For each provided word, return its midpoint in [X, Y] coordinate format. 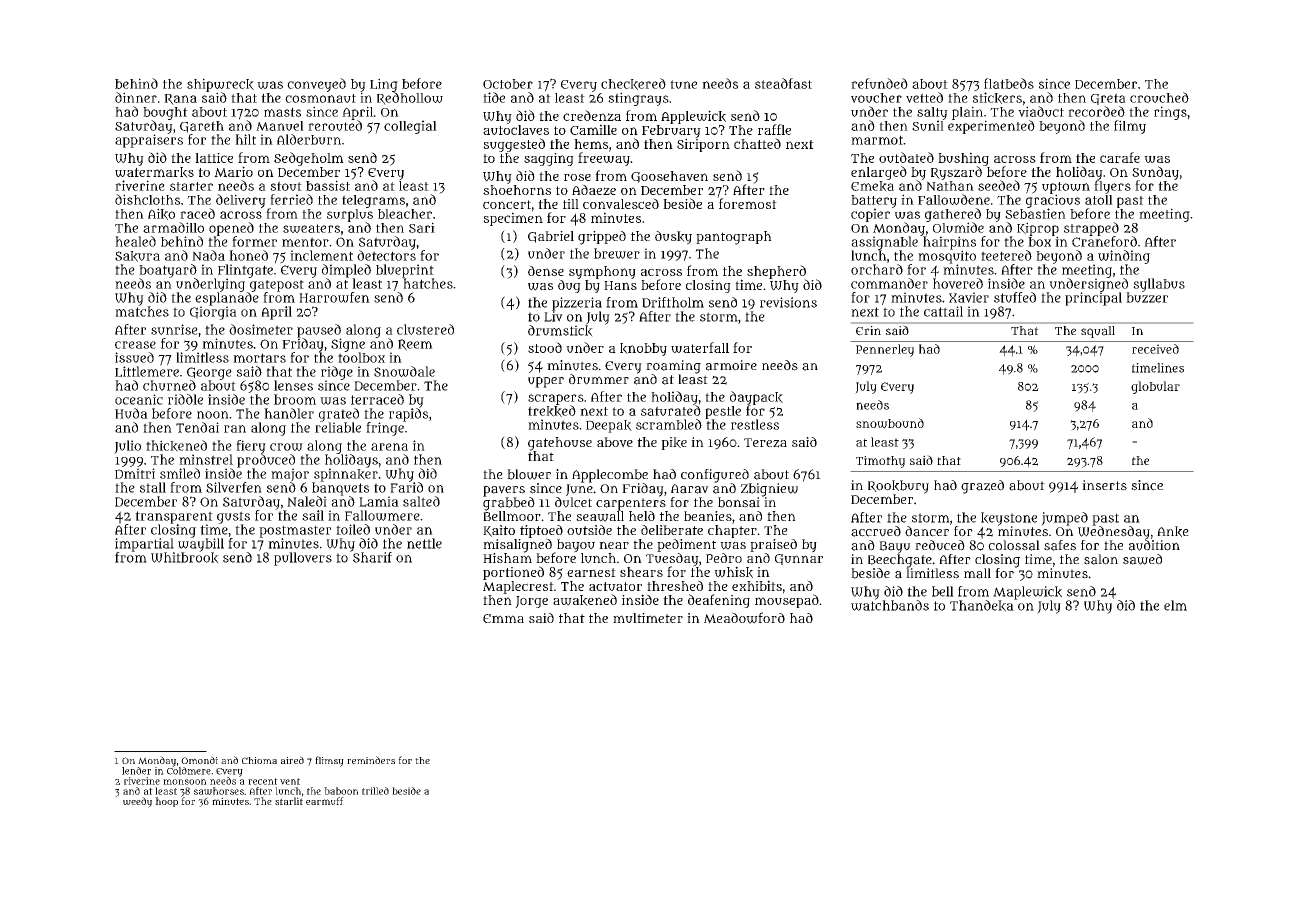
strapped [1091, 229]
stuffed [1015, 297]
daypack [756, 398]
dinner [136, 97]
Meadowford [744, 618]
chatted [757, 143]
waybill [201, 545]
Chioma [259, 760]
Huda [131, 413]
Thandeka [982, 606]
